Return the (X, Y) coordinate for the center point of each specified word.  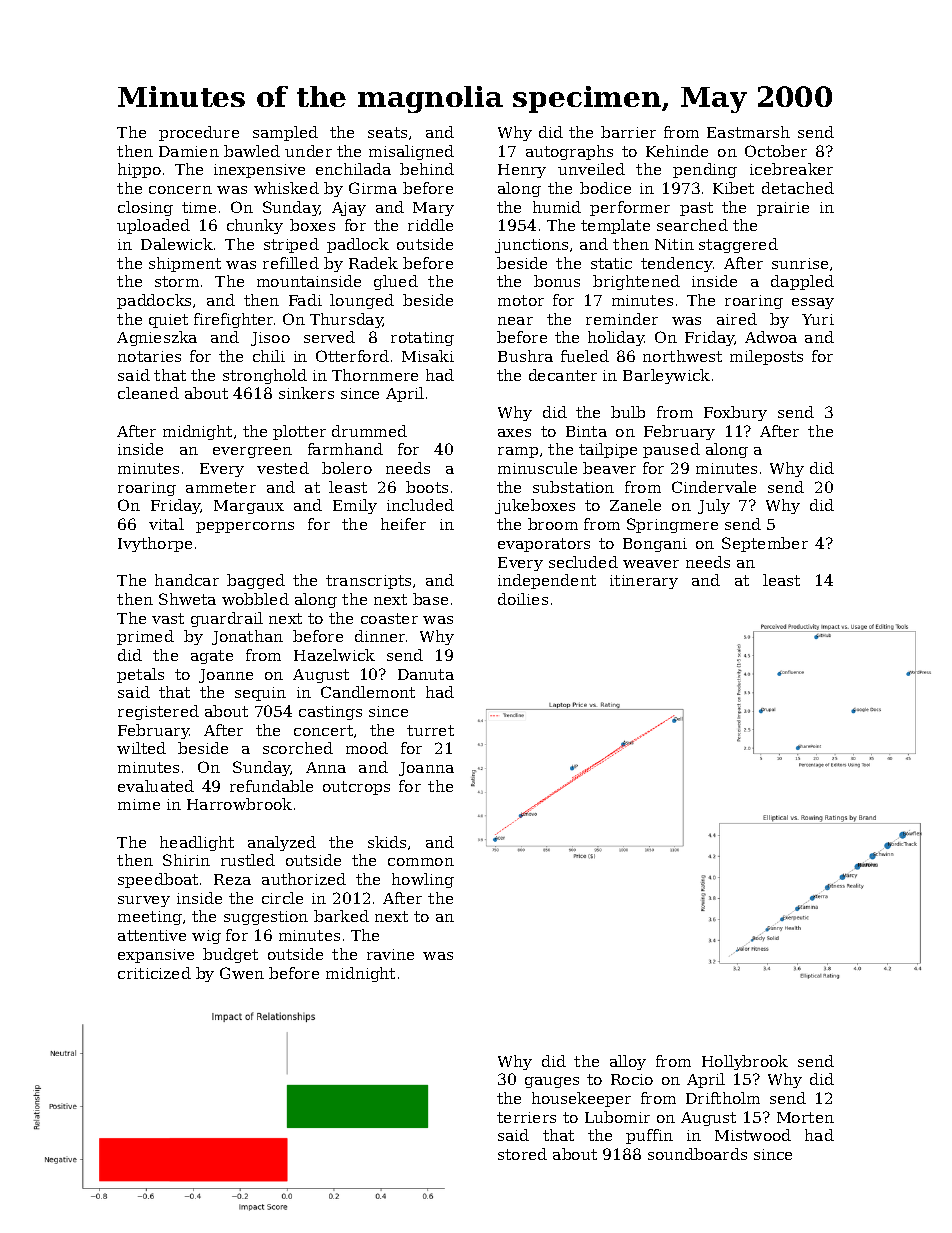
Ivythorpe (155, 544)
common (421, 862)
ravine (390, 954)
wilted (141, 748)
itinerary (644, 582)
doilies (523, 599)
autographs (569, 152)
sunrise (800, 263)
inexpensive (259, 171)
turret (430, 730)
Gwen (242, 973)
